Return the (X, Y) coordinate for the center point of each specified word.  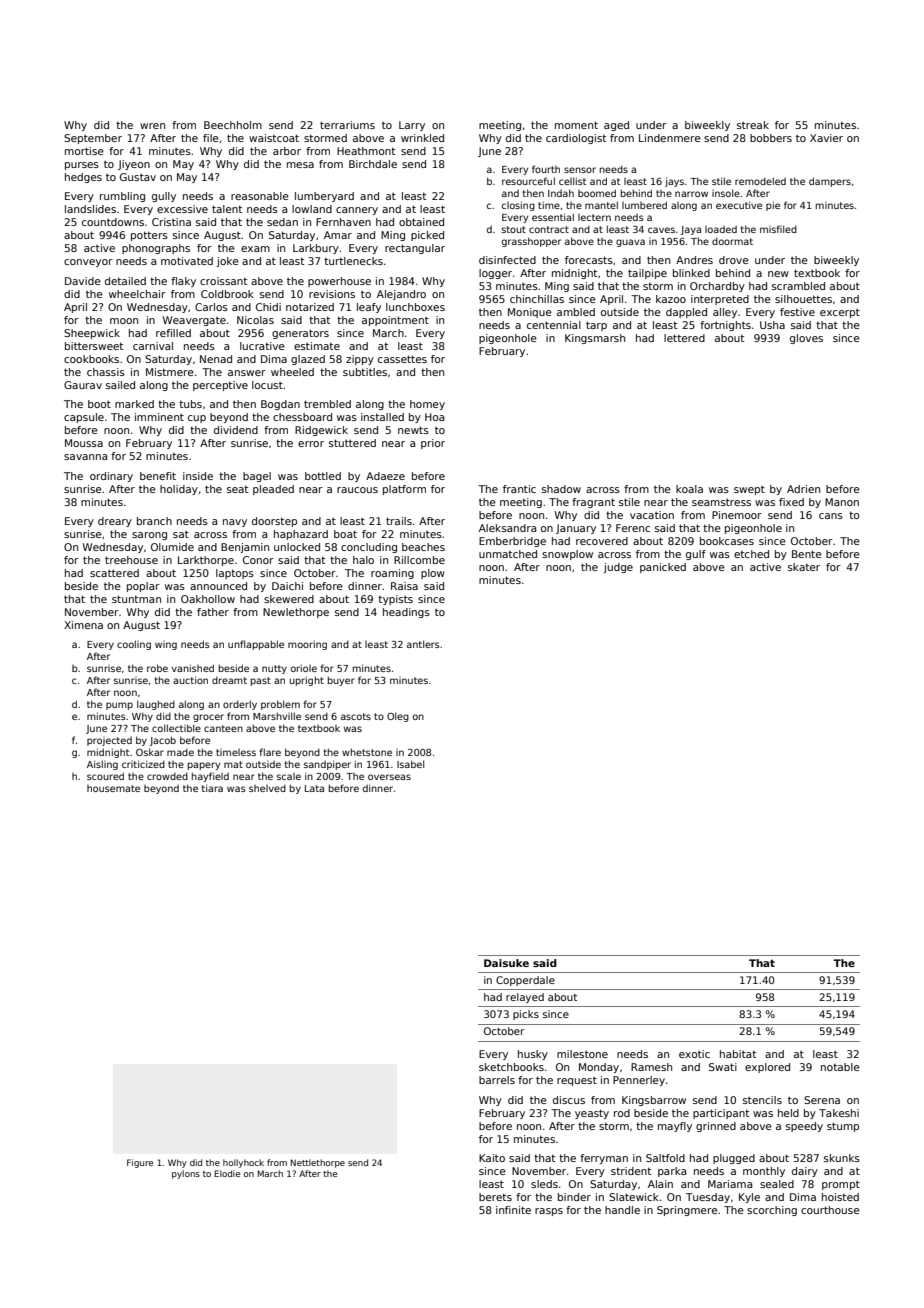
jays (674, 182)
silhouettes (803, 299)
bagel (257, 477)
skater (804, 567)
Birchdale (373, 164)
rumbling (122, 197)
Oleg (398, 717)
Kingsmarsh (595, 339)
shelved (267, 788)
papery (204, 766)
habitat (738, 1054)
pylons (186, 1174)
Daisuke (506, 963)
